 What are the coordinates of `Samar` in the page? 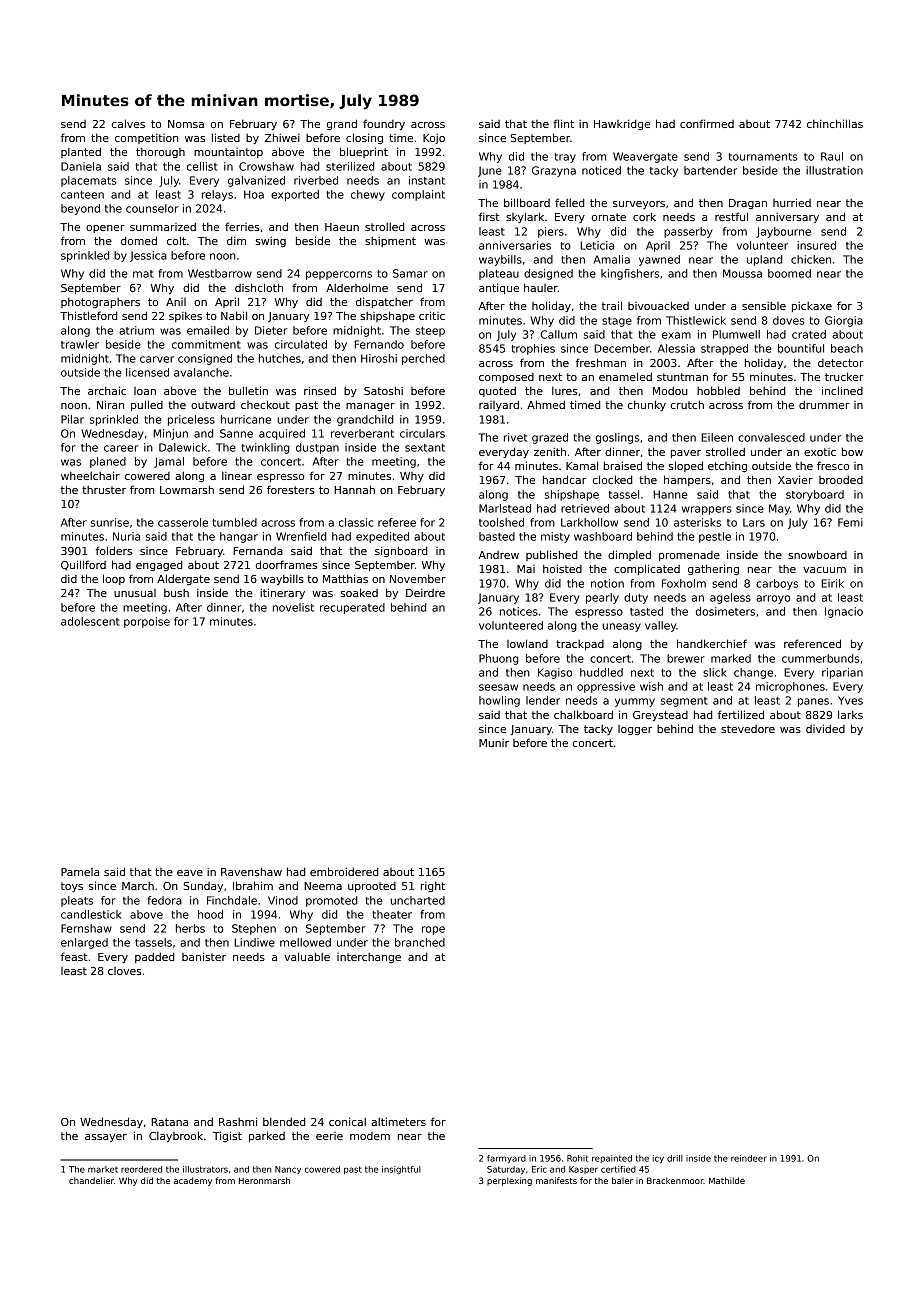 It's located at (410, 273).
